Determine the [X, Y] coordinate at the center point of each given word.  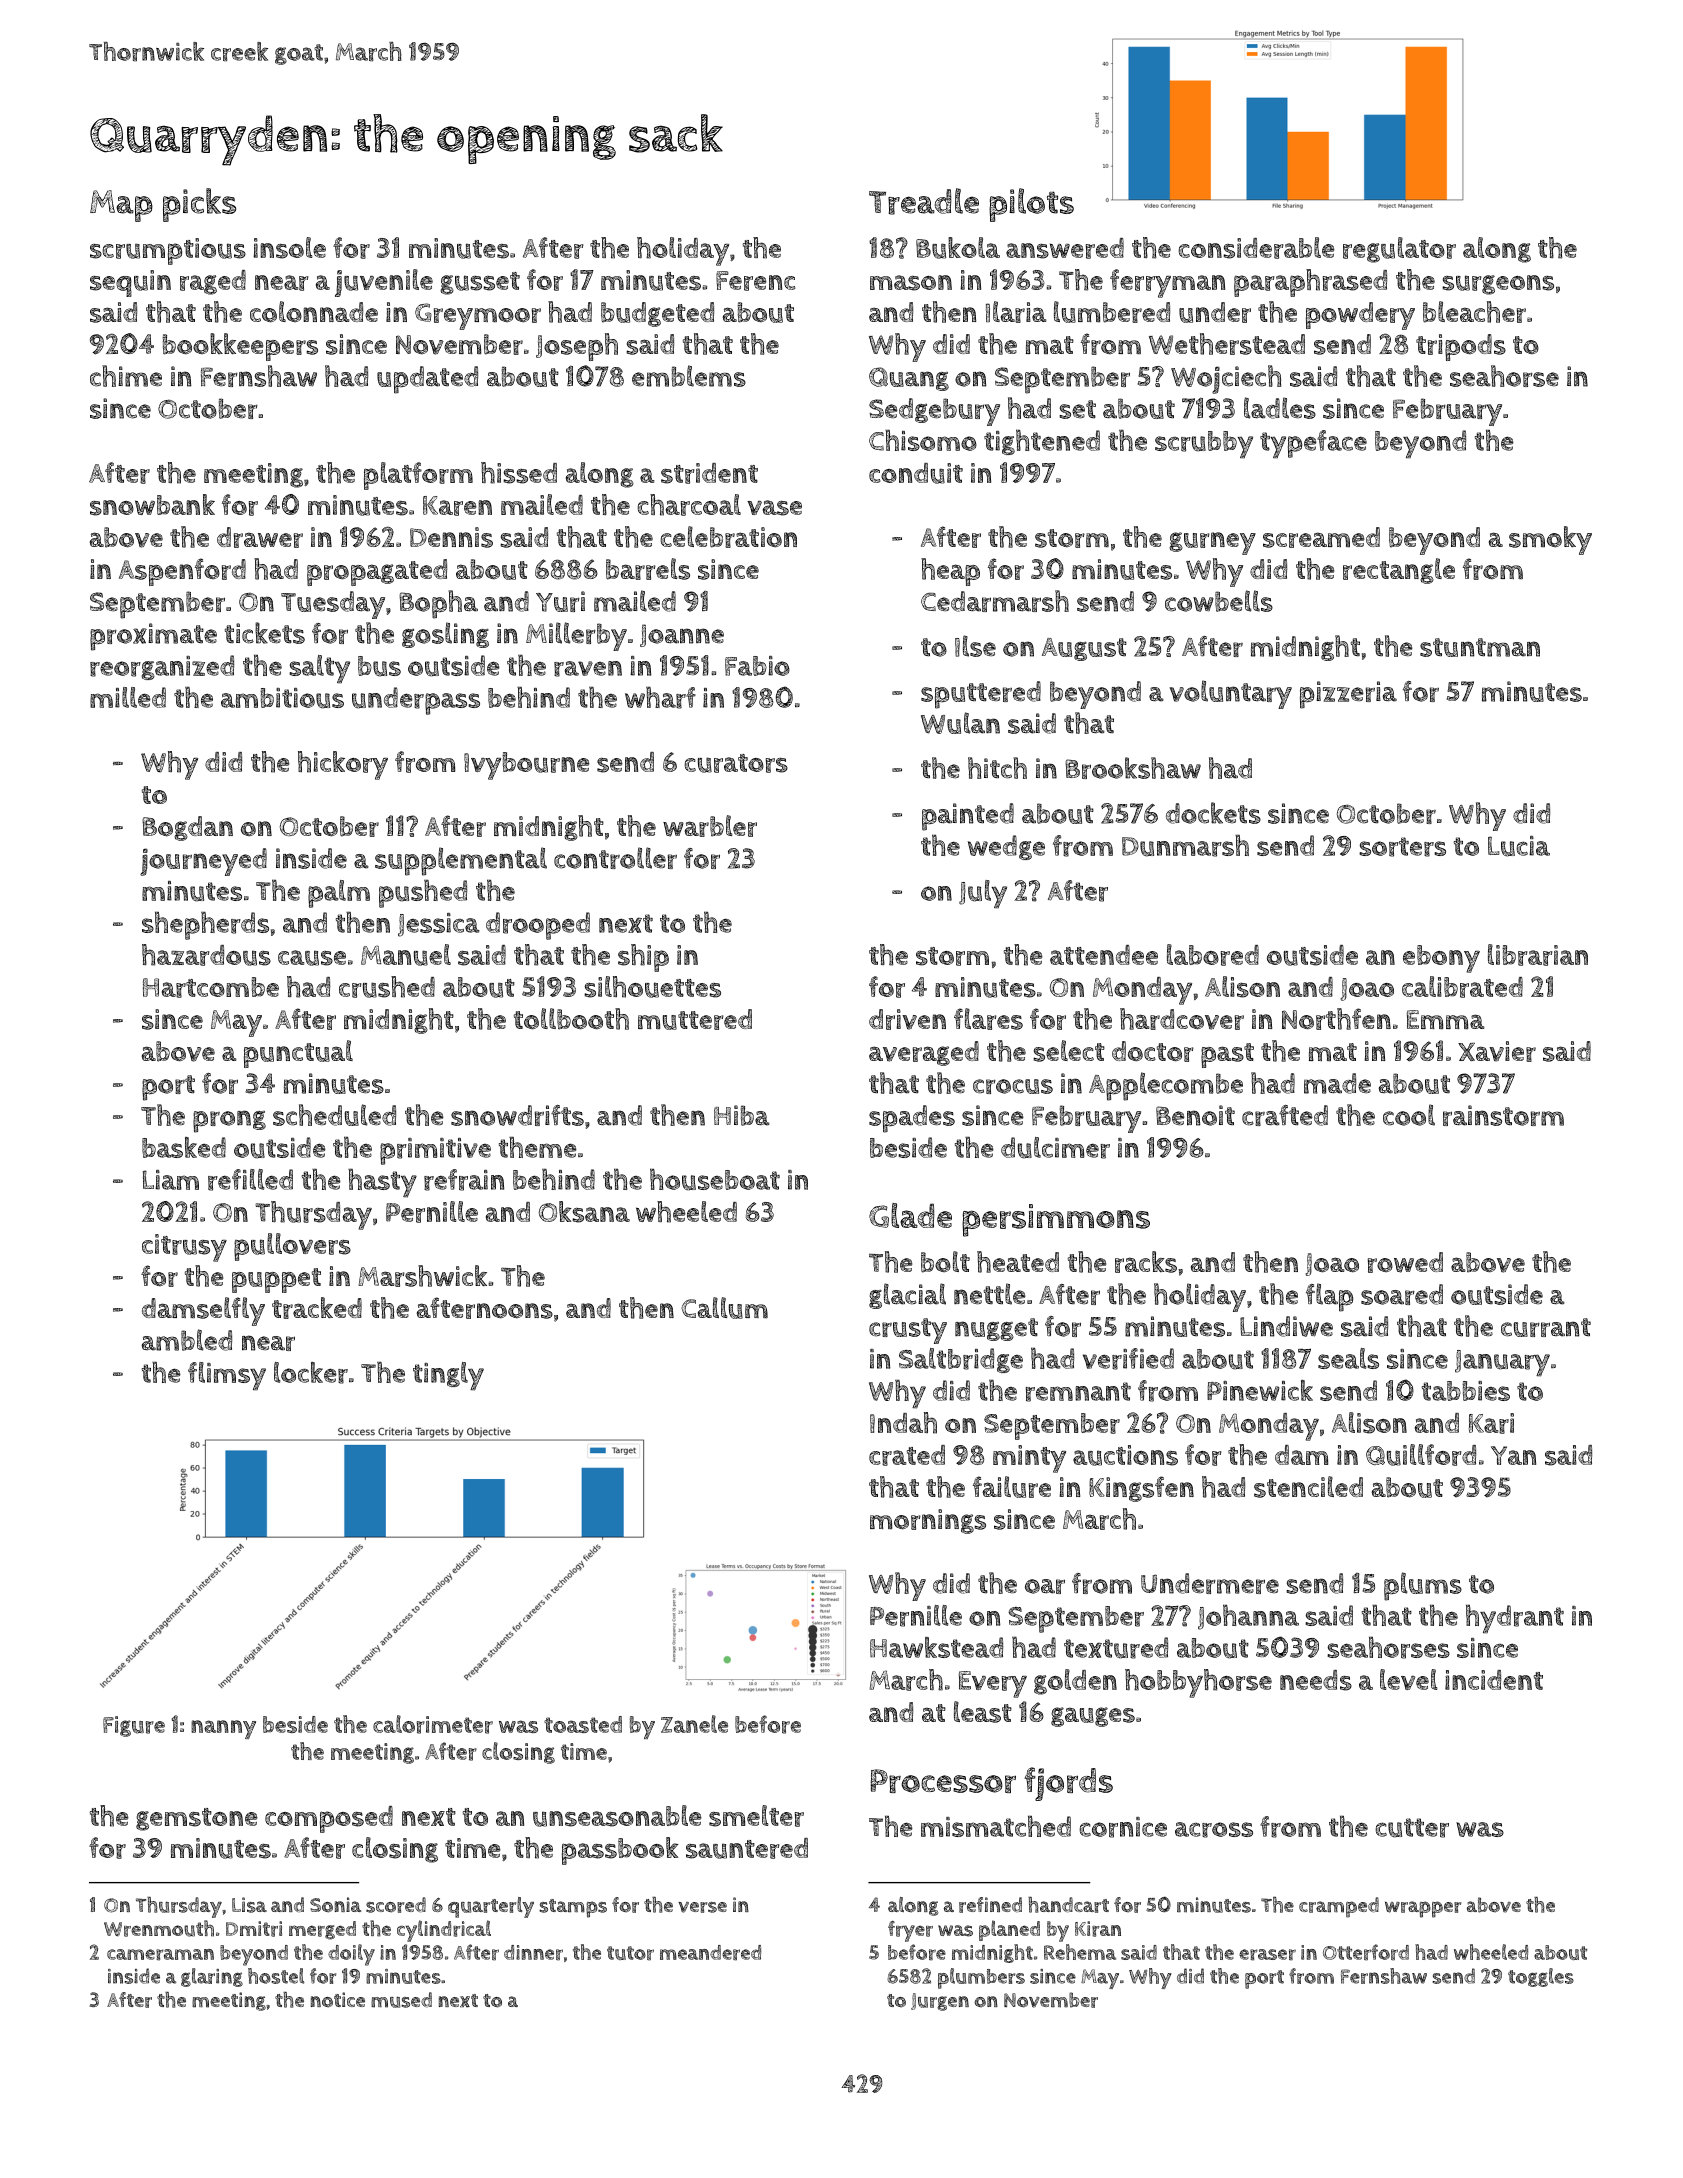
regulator [1399, 250]
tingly [448, 1376]
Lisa [249, 1905]
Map [121, 206]
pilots [1031, 205]
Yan [1513, 1455]
